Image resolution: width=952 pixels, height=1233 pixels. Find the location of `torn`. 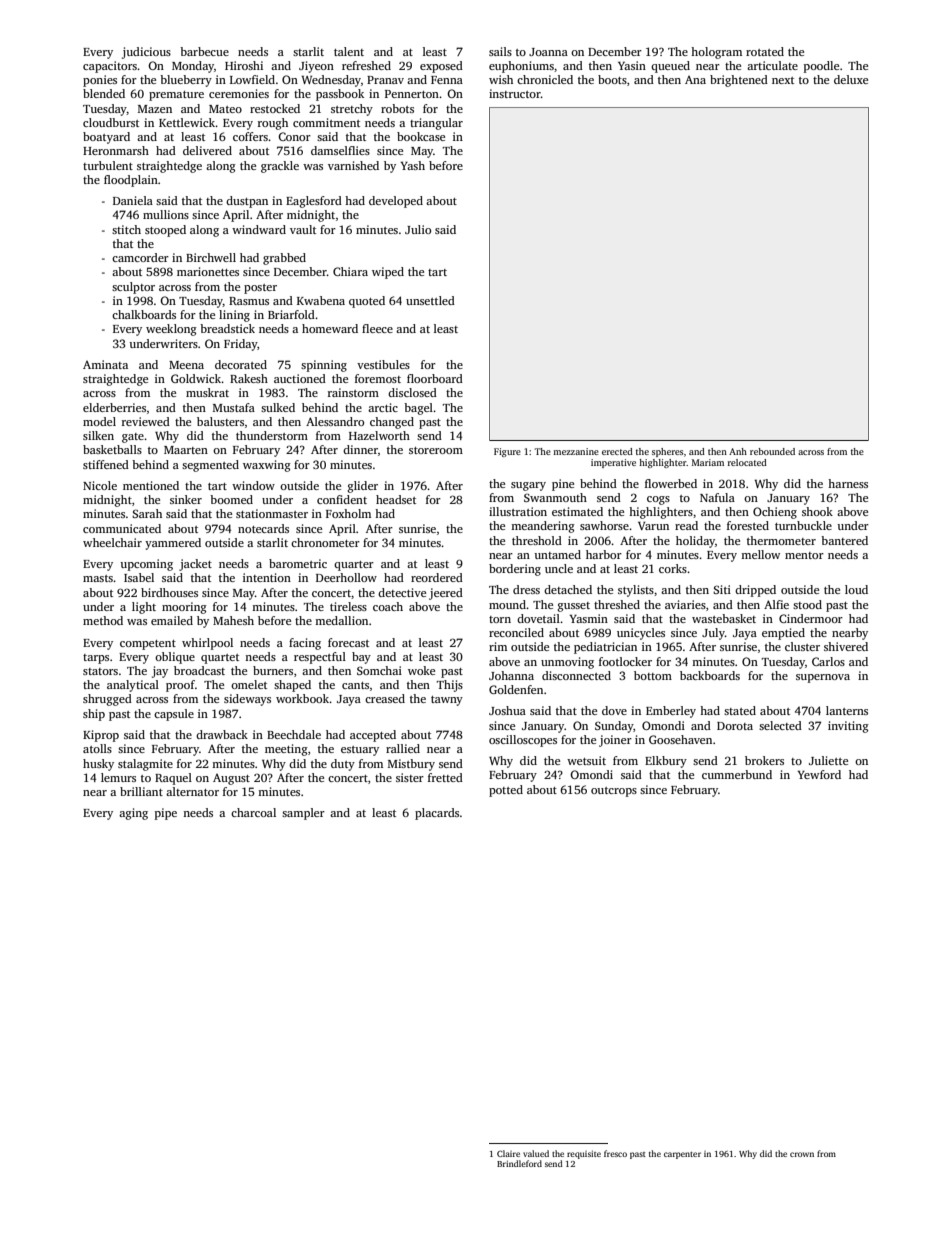

torn is located at coordinates (500, 619).
